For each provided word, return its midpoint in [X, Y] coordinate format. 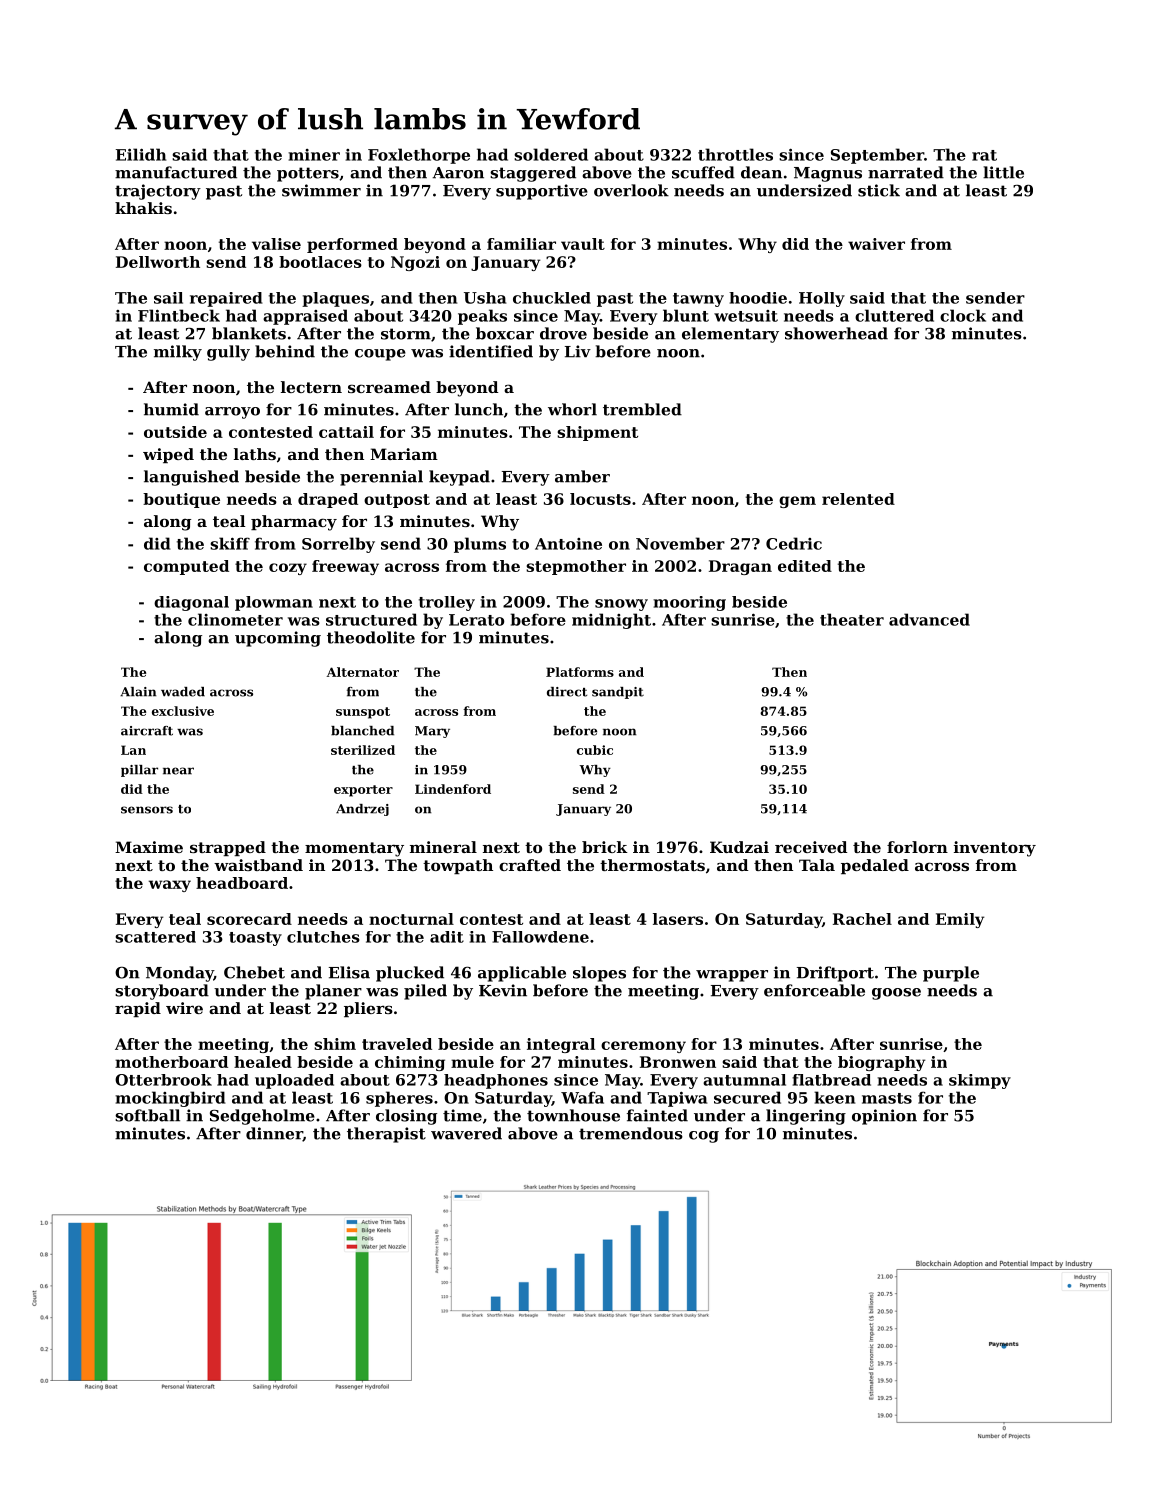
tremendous [631, 1133]
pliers [368, 1009]
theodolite [371, 637]
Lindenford [453, 789]
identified [491, 351]
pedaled [875, 866]
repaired [226, 299]
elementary [730, 335]
